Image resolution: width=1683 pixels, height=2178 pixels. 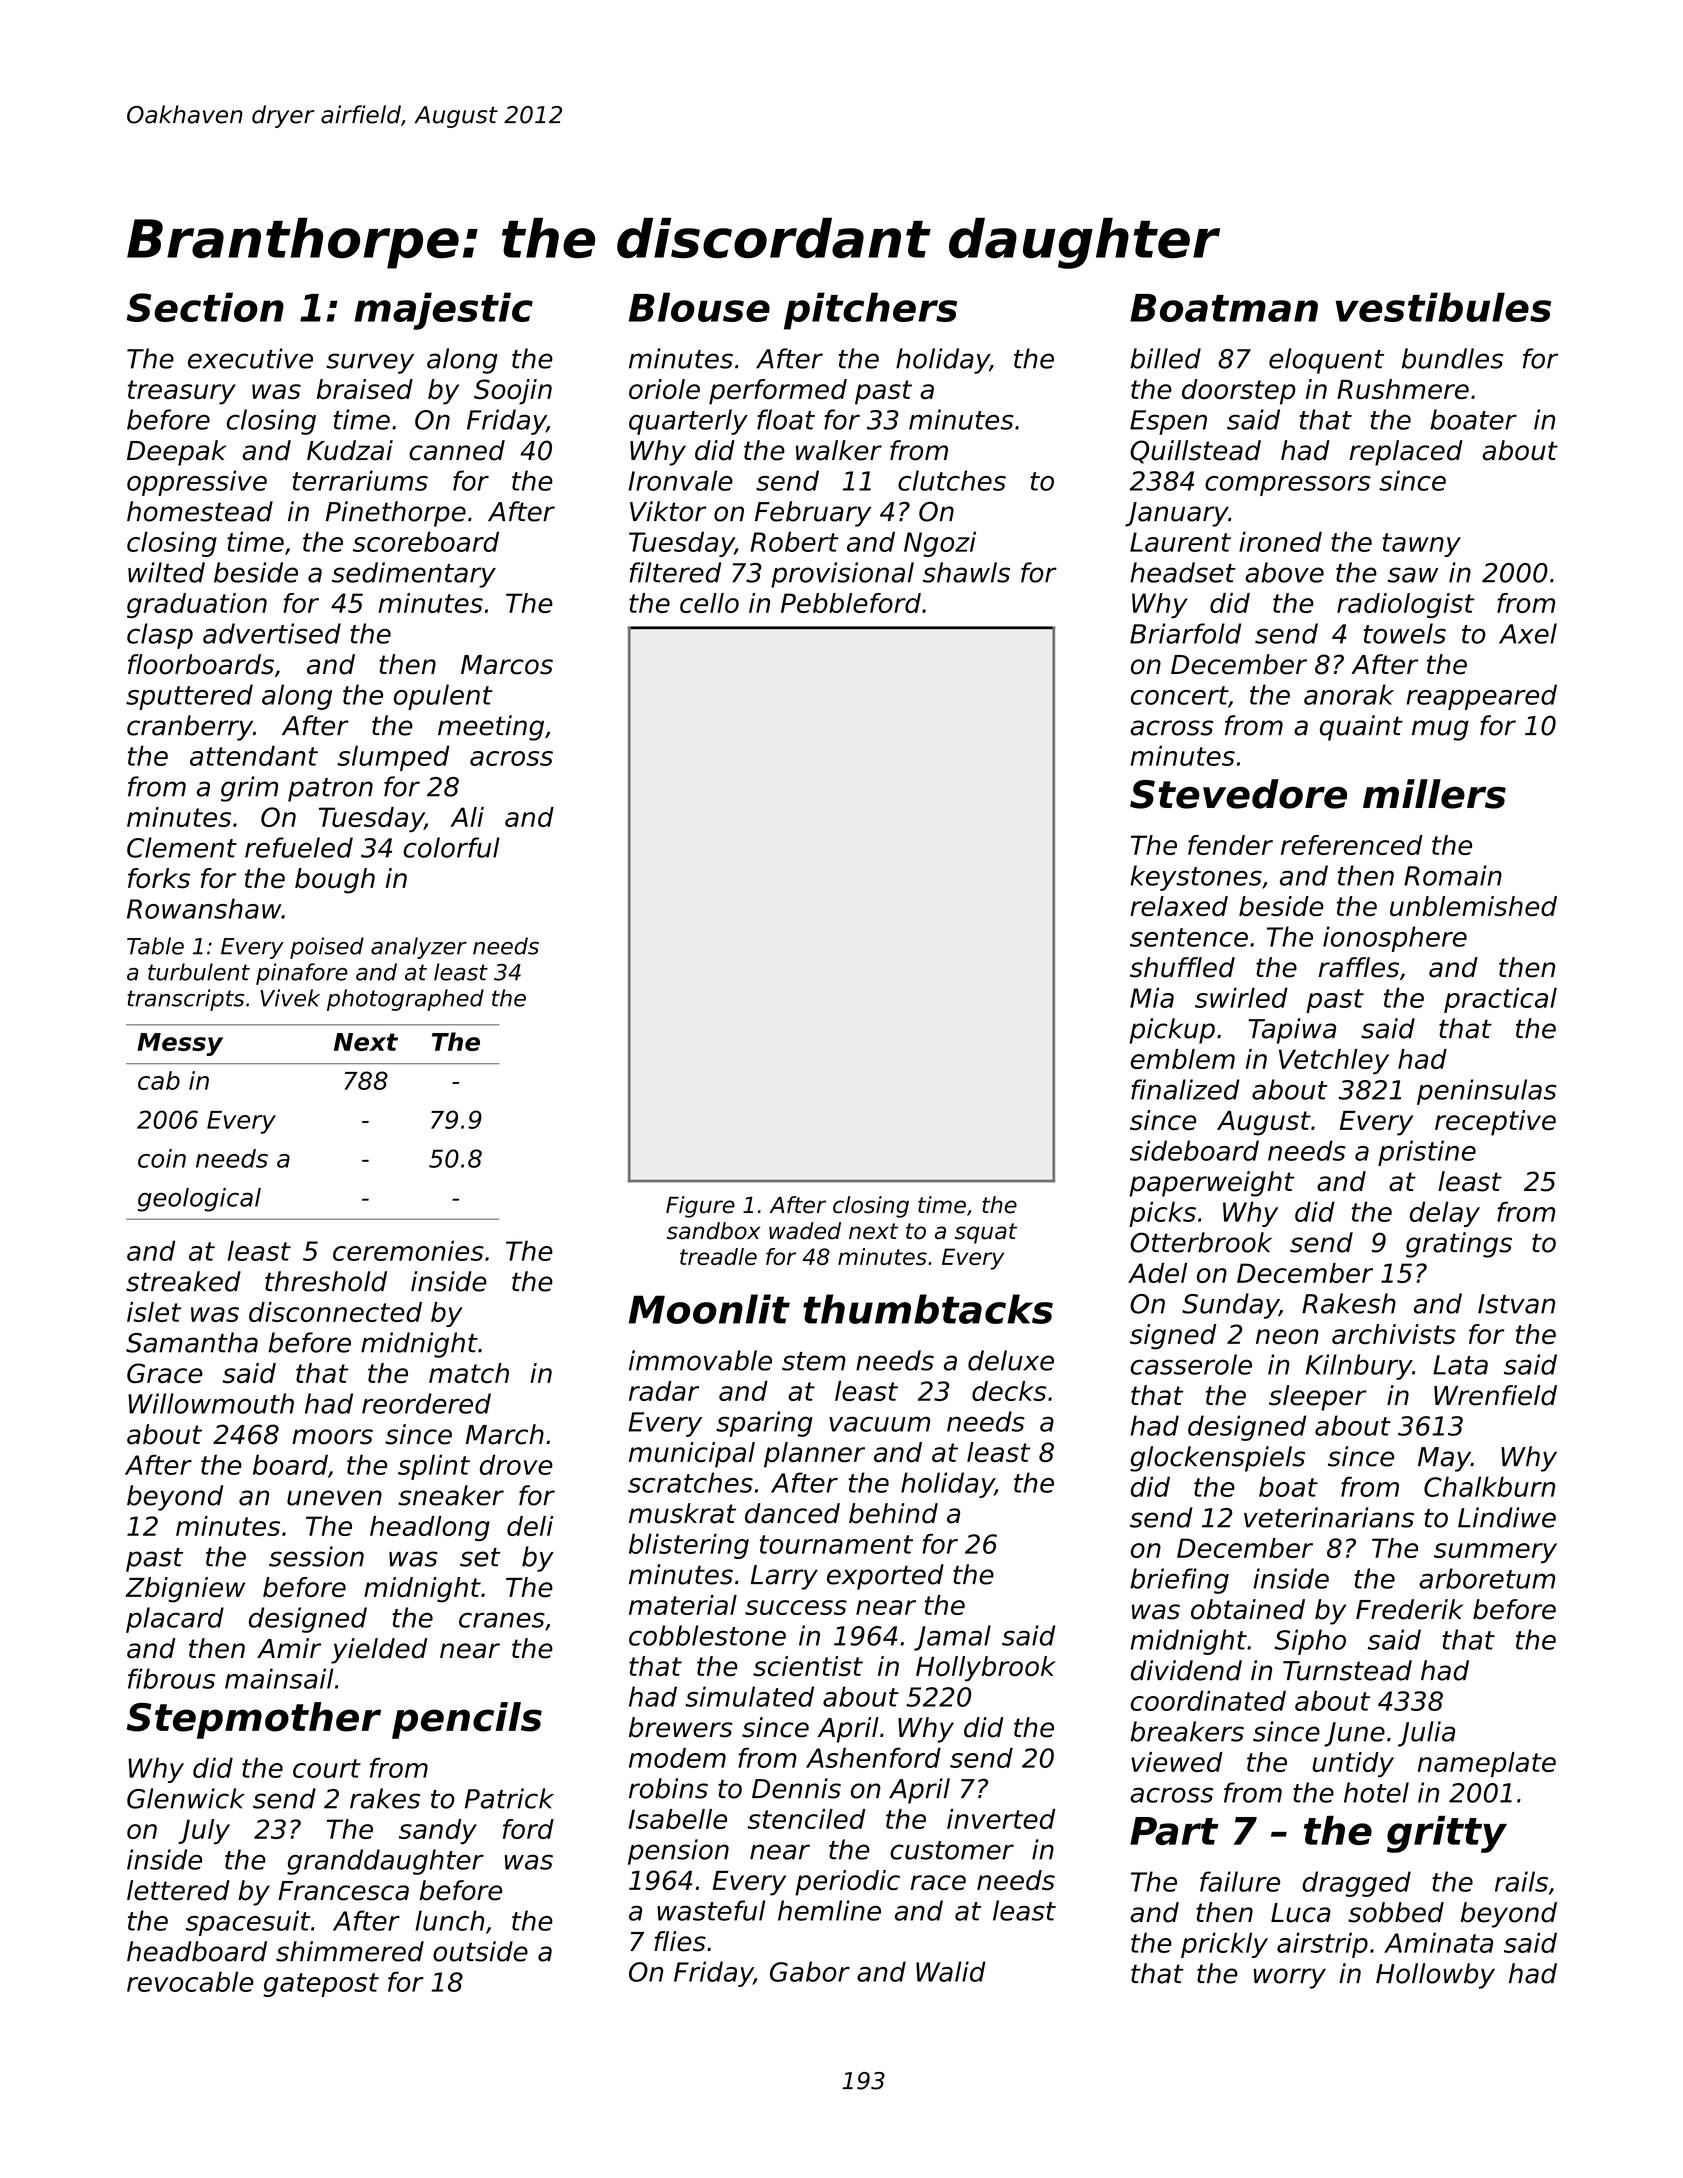 I want to click on majestic, so click(x=443, y=311).
